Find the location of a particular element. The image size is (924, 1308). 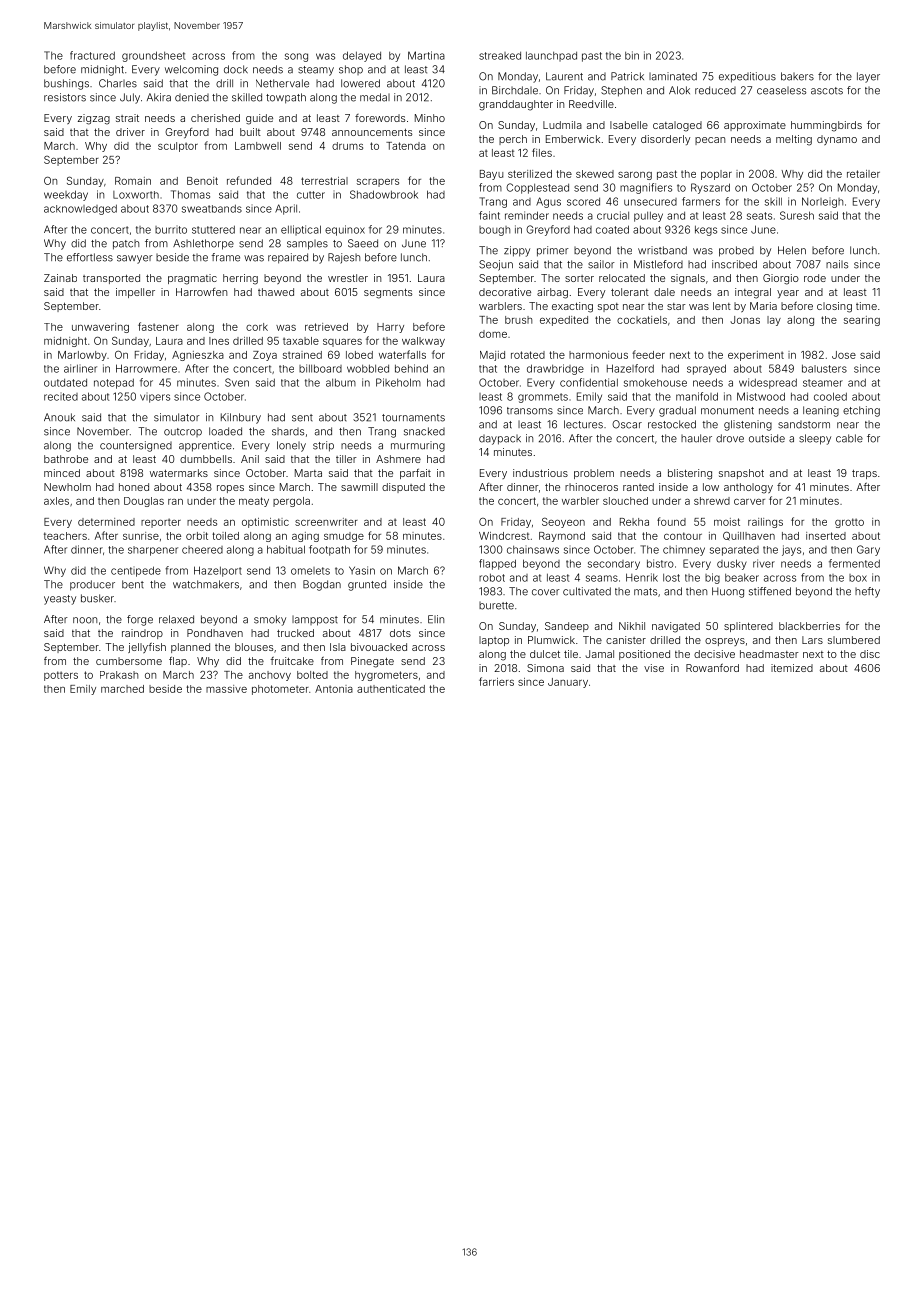

farriers is located at coordinates (496, 681).
